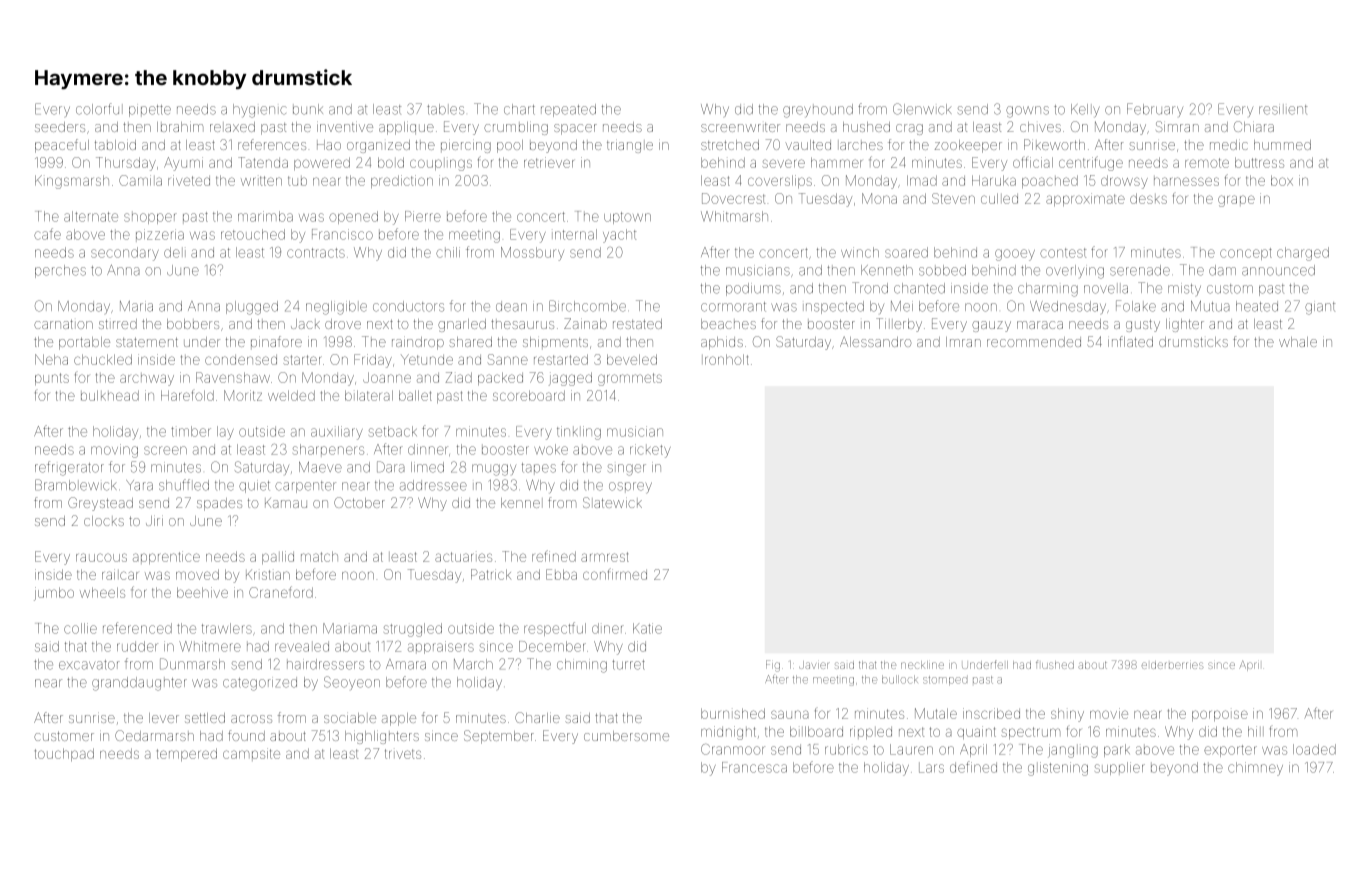 The height and width of the image is (887, 1372). Describe the element at coordinates (187, 754) in the image. I see `tempered` at that location.
